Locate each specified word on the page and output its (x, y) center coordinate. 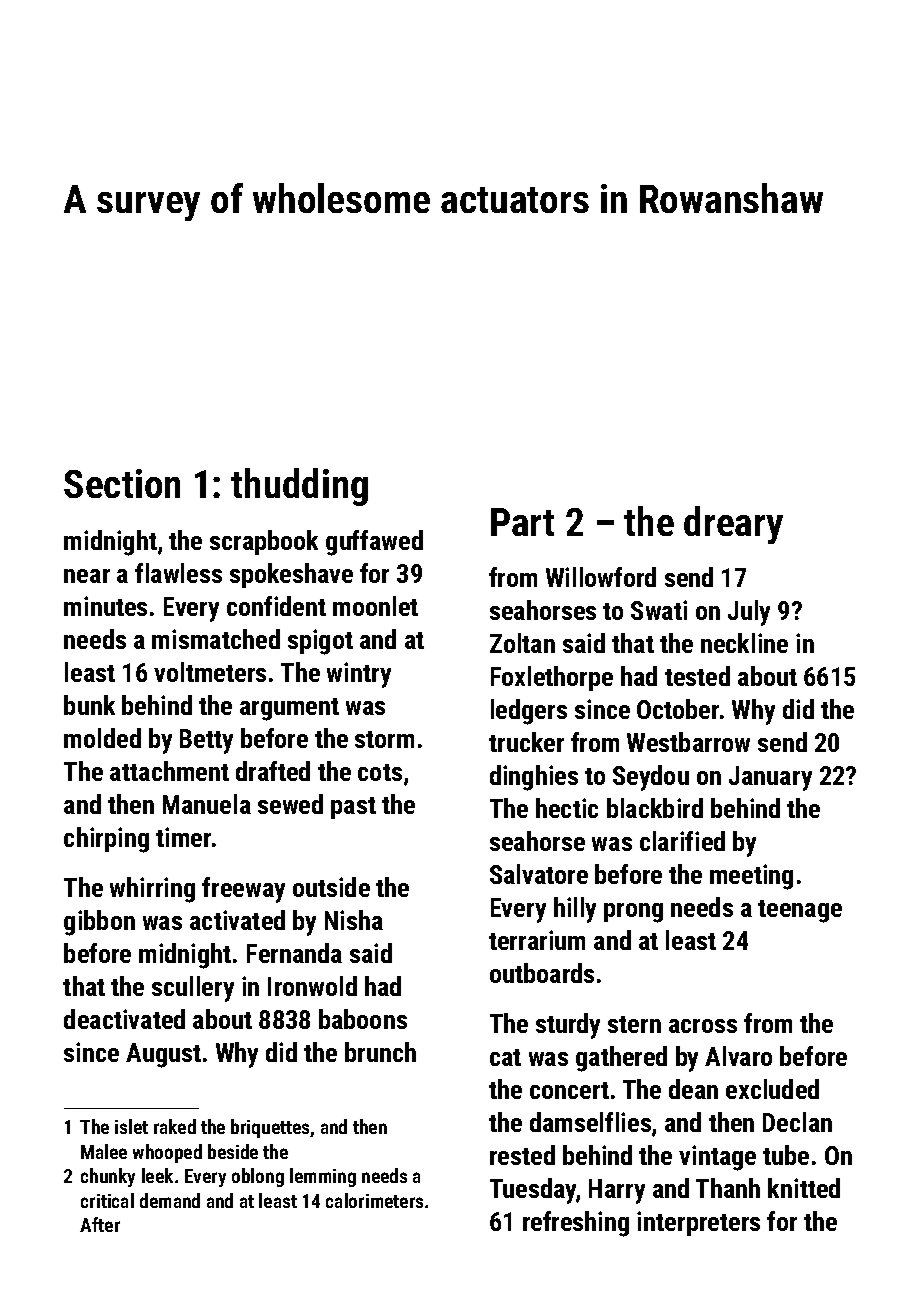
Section (122, 483)
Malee (104, 1151)
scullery (193, 989)
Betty (206, 741)
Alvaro (738, 1056)
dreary (733, 525)
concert (569, 1090)
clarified (682, 841)
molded (102, 738)
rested (522, 1155)
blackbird (655, 808)
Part (522, 522)
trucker (526, 742)
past (353, 808)
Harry (617, 1191)
